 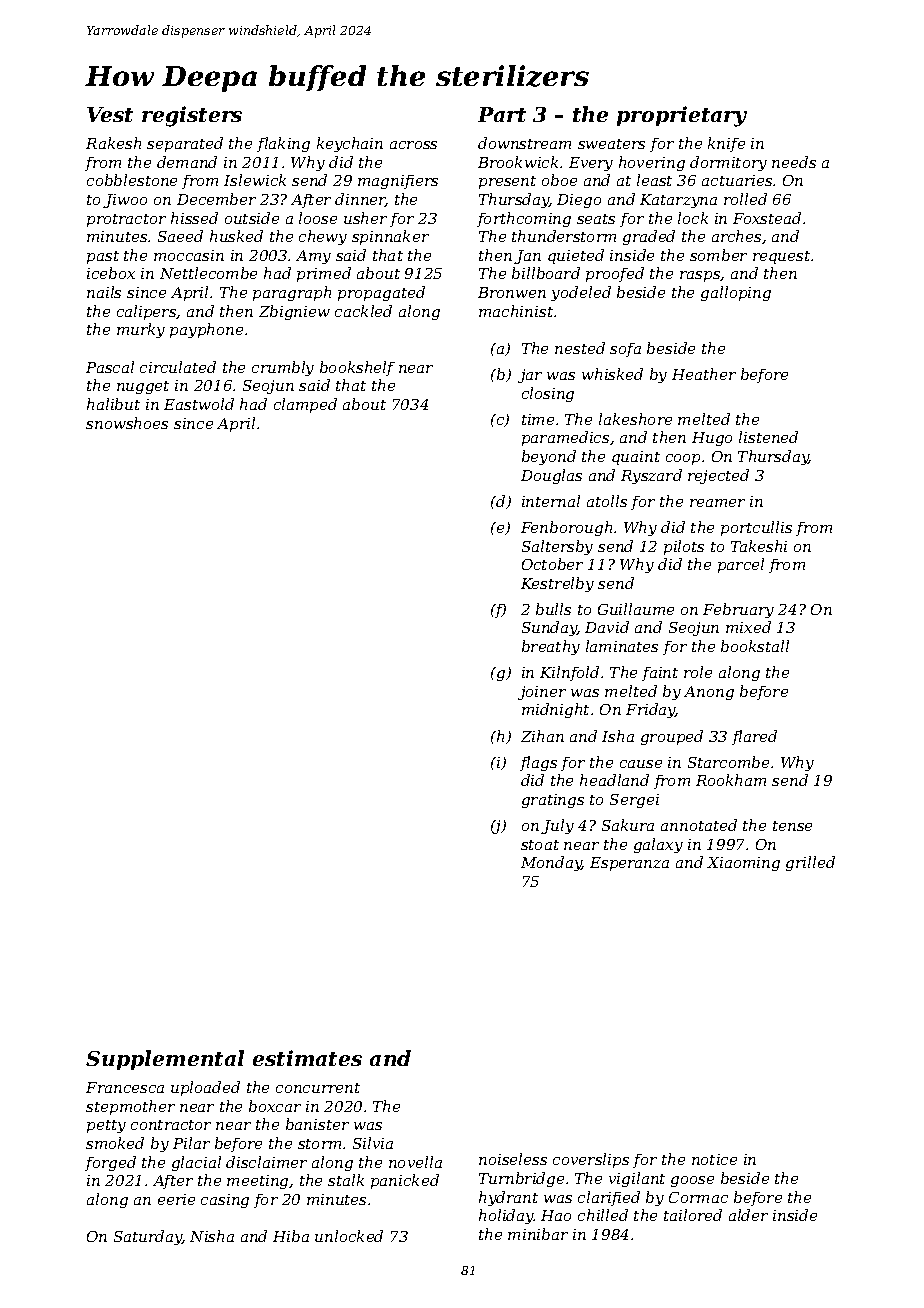 I want to click on Saturday, so click(x=148, y=1237).
